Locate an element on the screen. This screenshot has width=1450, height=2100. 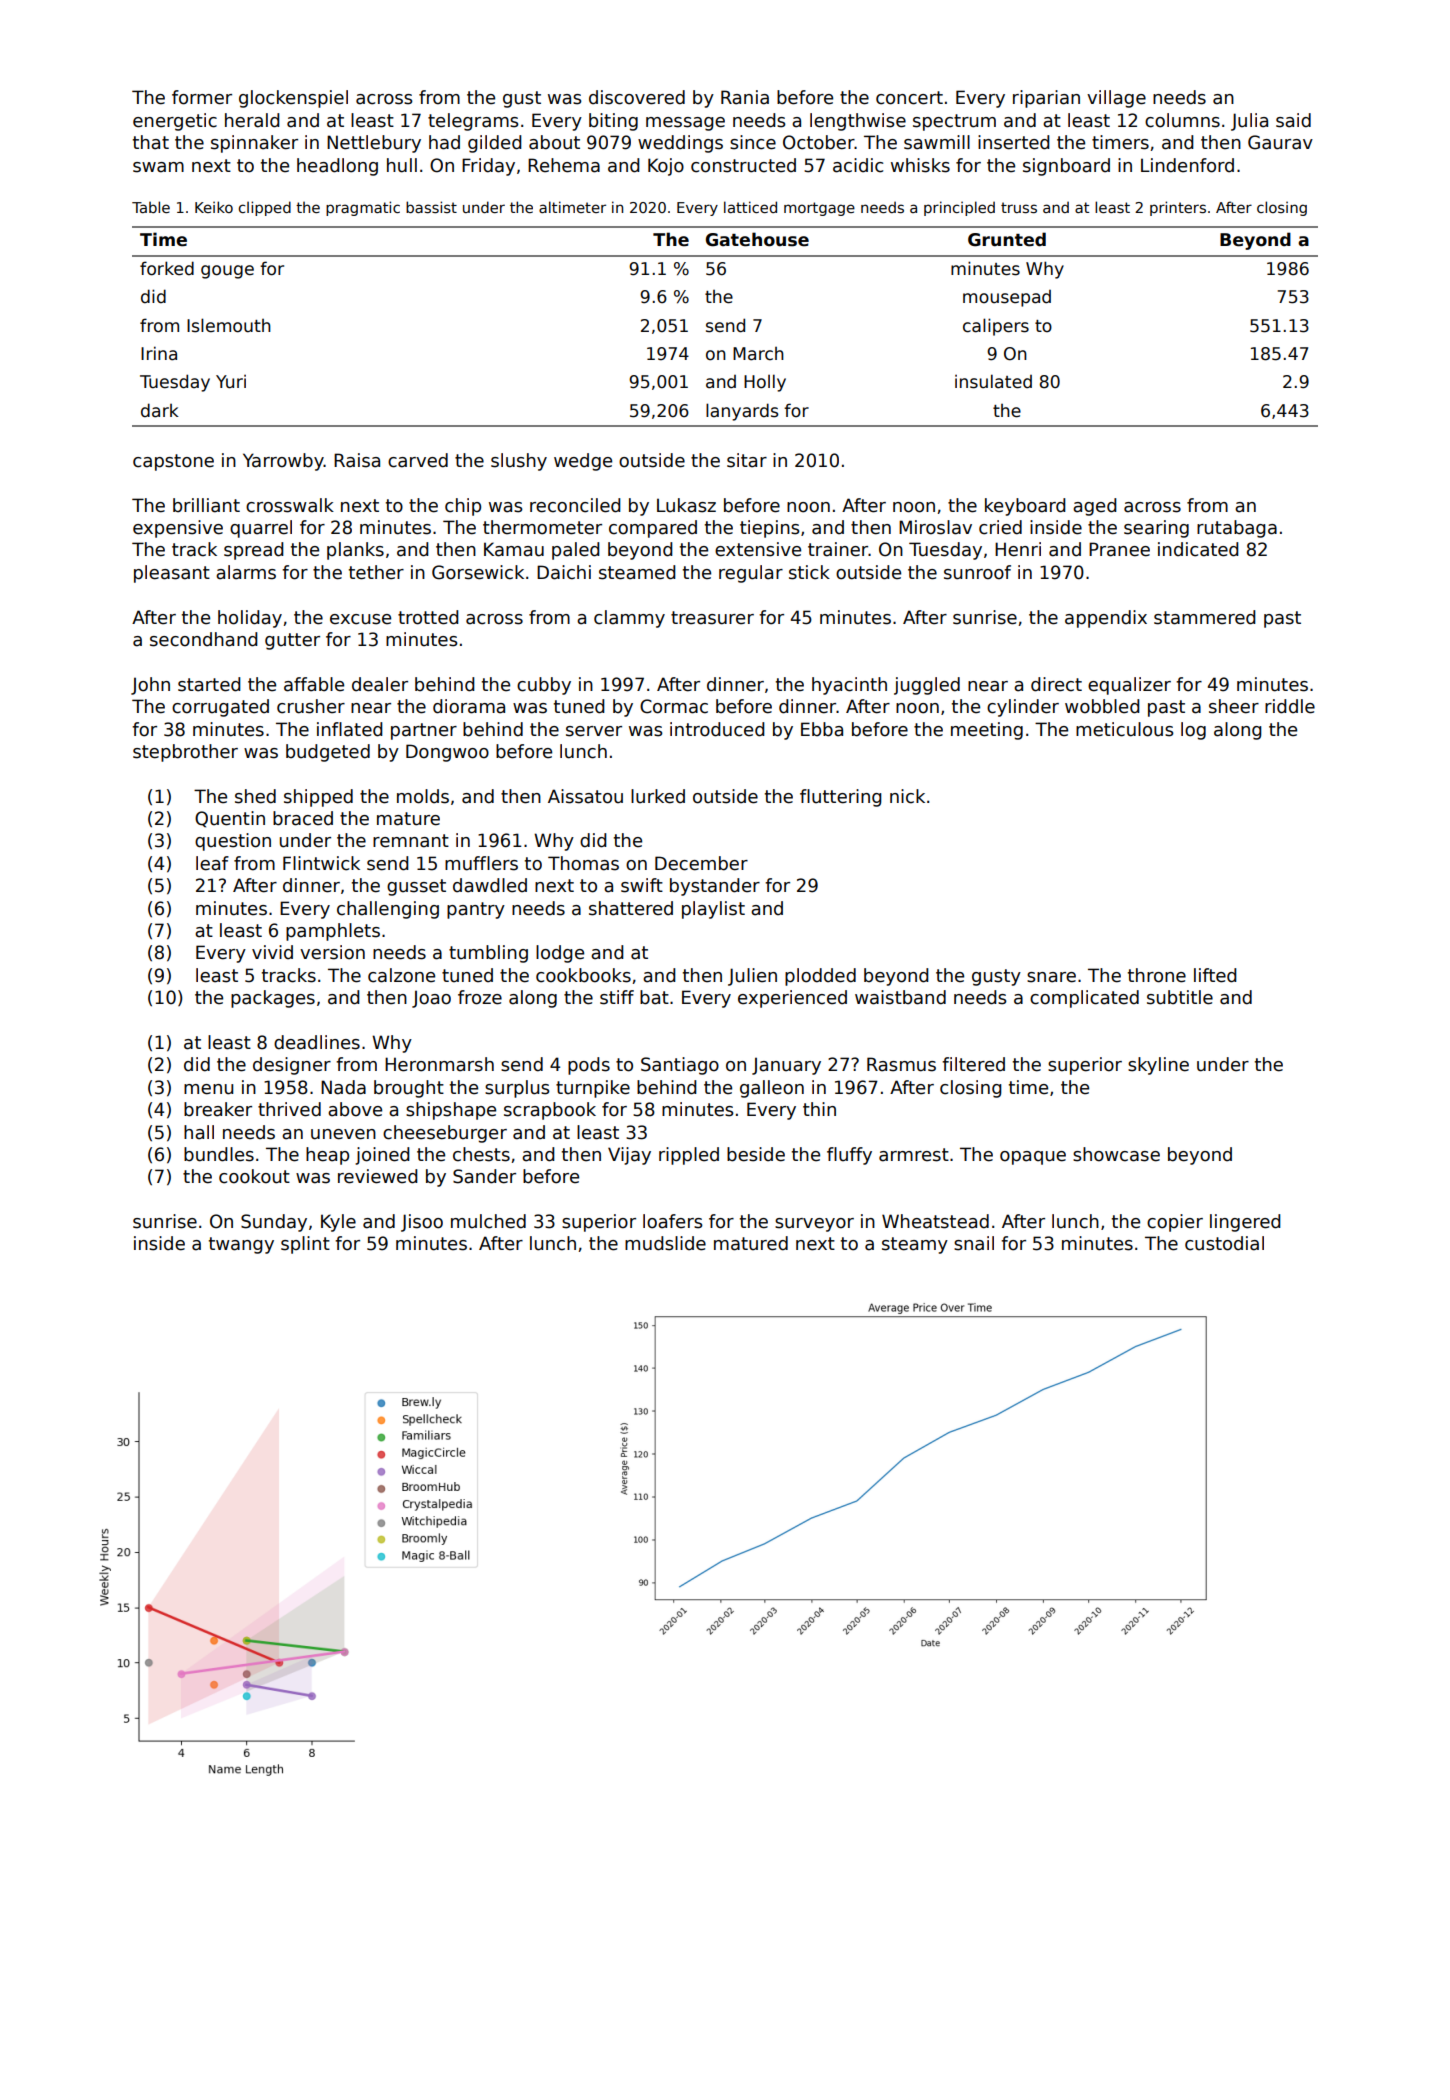
filtered is located at coordinates (973, 1064).
